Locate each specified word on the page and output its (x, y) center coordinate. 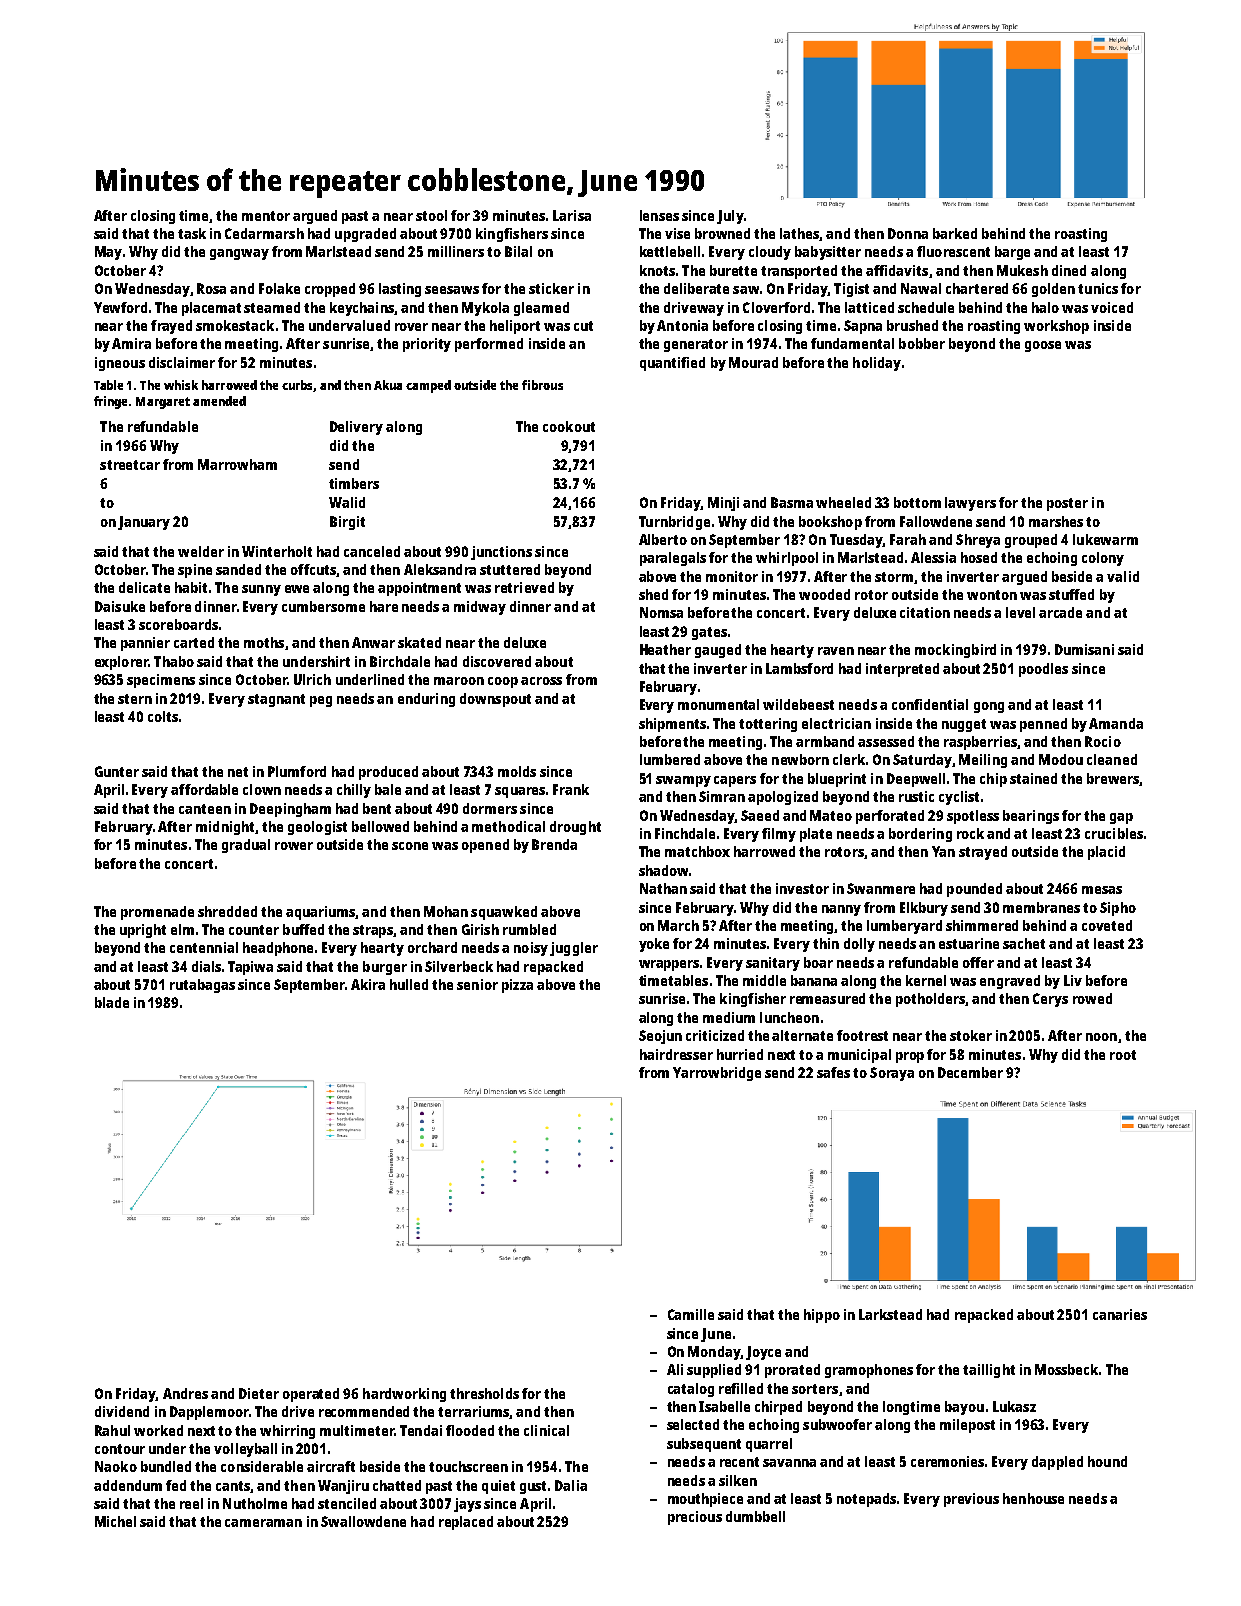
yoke (654, 945)
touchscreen (468, 1466)
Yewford (120, 307)
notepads (866, 1500)
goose (1043, 346)
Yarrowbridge (717, 1074)
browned (722, 233)
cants (233, 1486)
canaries (1120, 1314)
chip (993, 780)
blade (112, 1002)
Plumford (297, 771)
